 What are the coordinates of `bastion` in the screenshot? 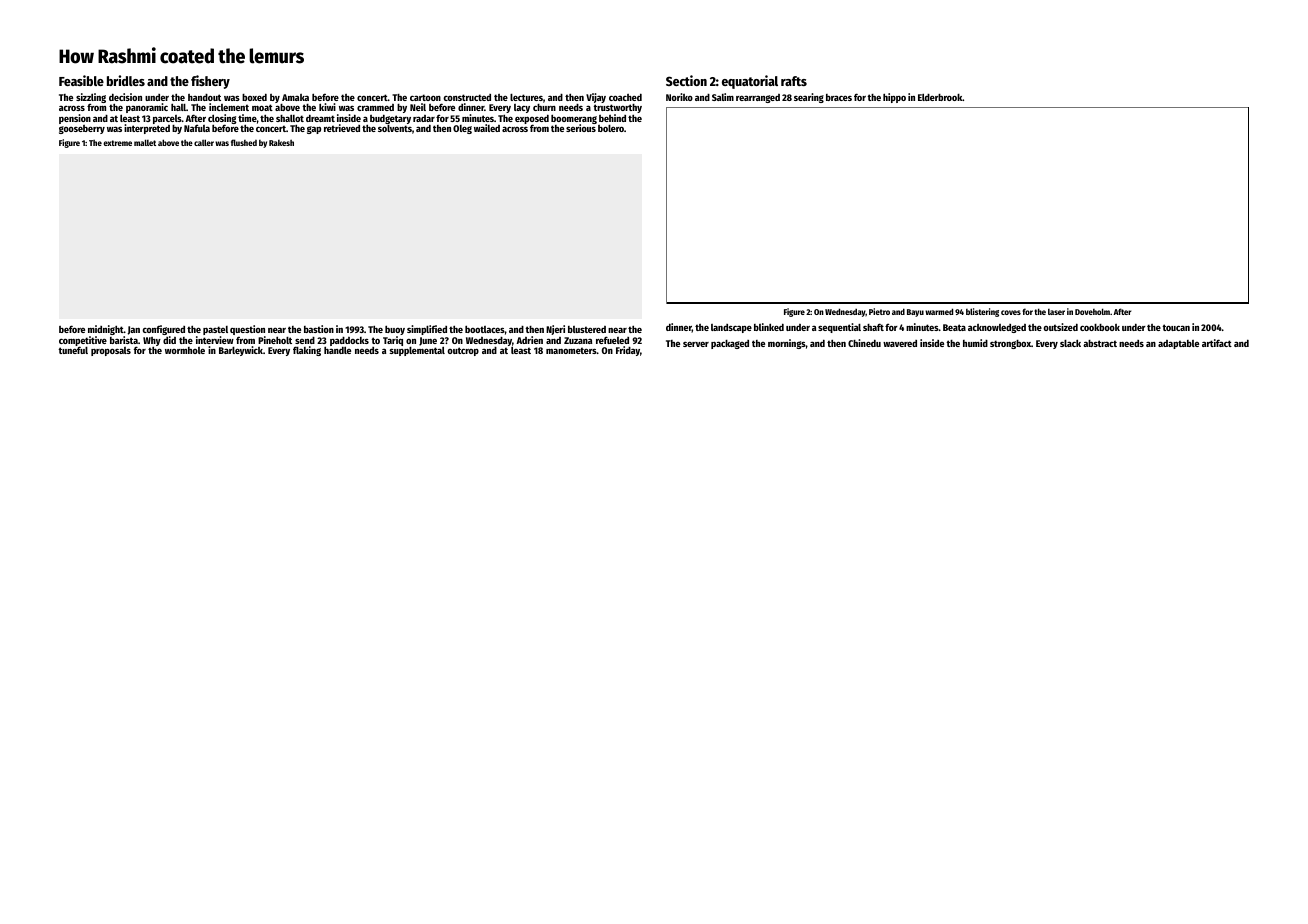 It's located at (319, 329).
